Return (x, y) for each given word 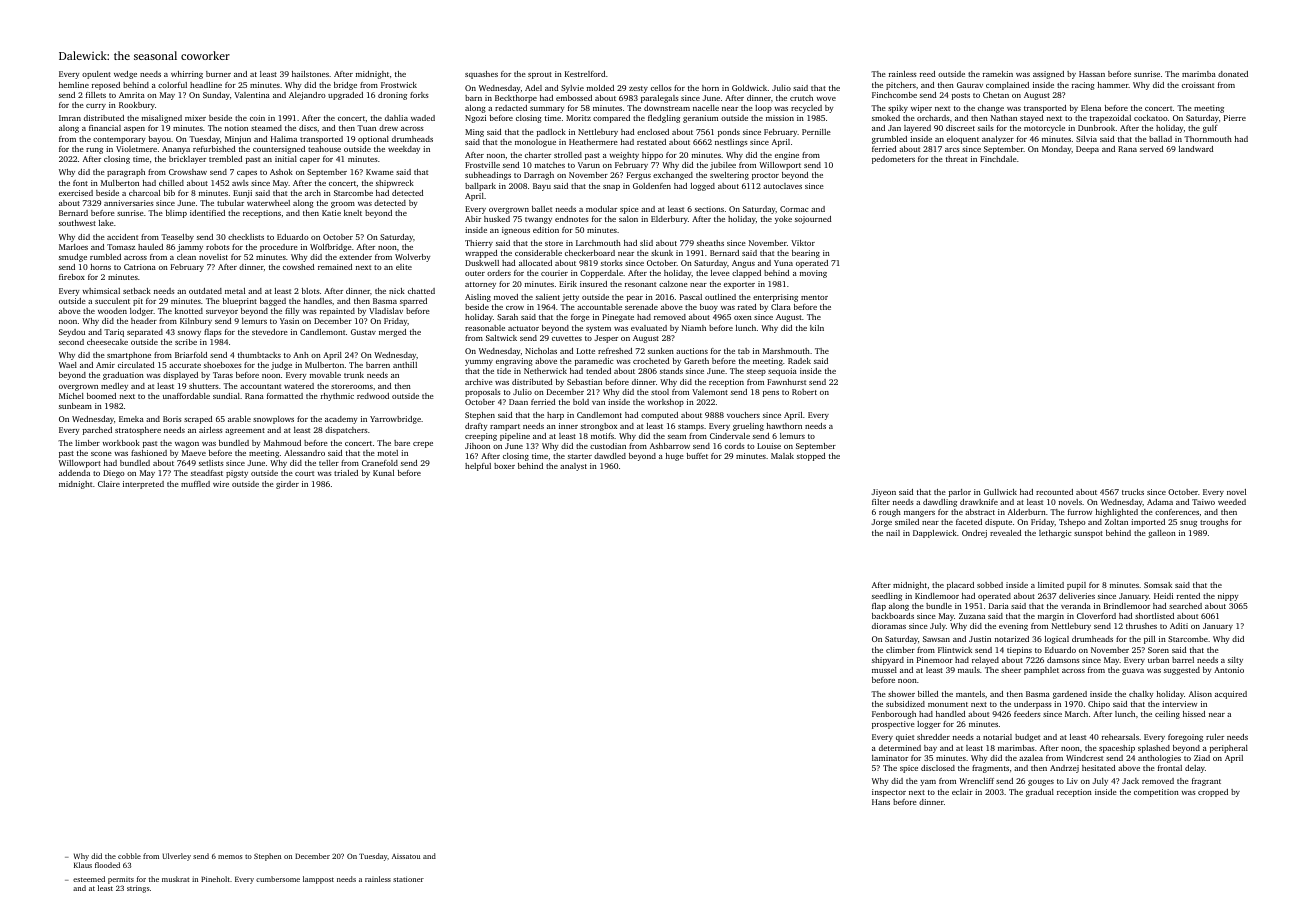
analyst (573, 467)
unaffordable (186, 396)
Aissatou (406, 856)
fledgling (664, 119)
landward (1196, 149)
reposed (106, 86)
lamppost (318, 880)
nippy (1228, 597)
